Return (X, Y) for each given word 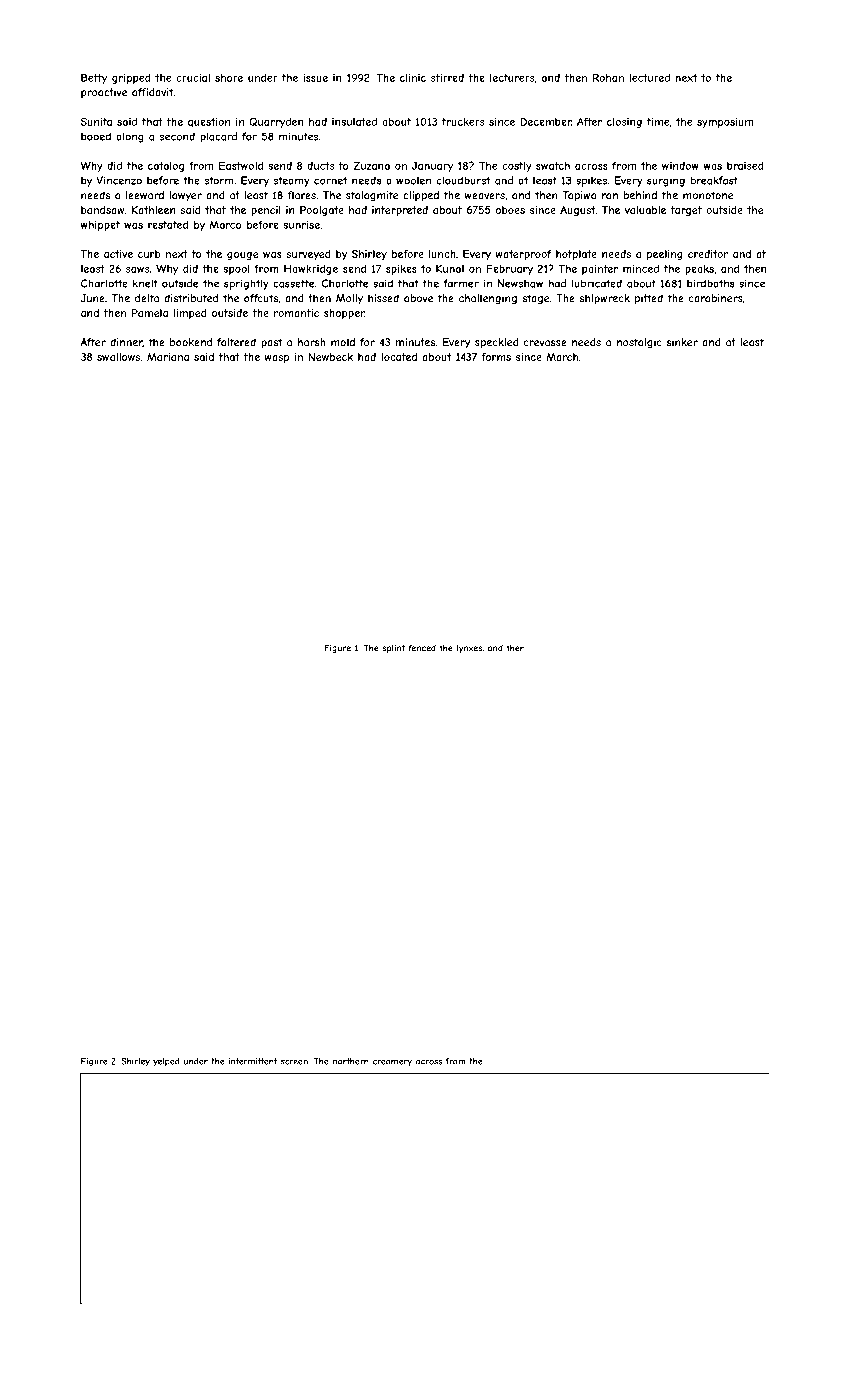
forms (496, 357)
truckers (463, 122)
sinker (682, 342)
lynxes (469, 649)
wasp (276, 359)
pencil (266, 211)
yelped (166, 1062)
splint (394, 649)
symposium (725, 123)
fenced (422, 648)
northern (351, 1061)
